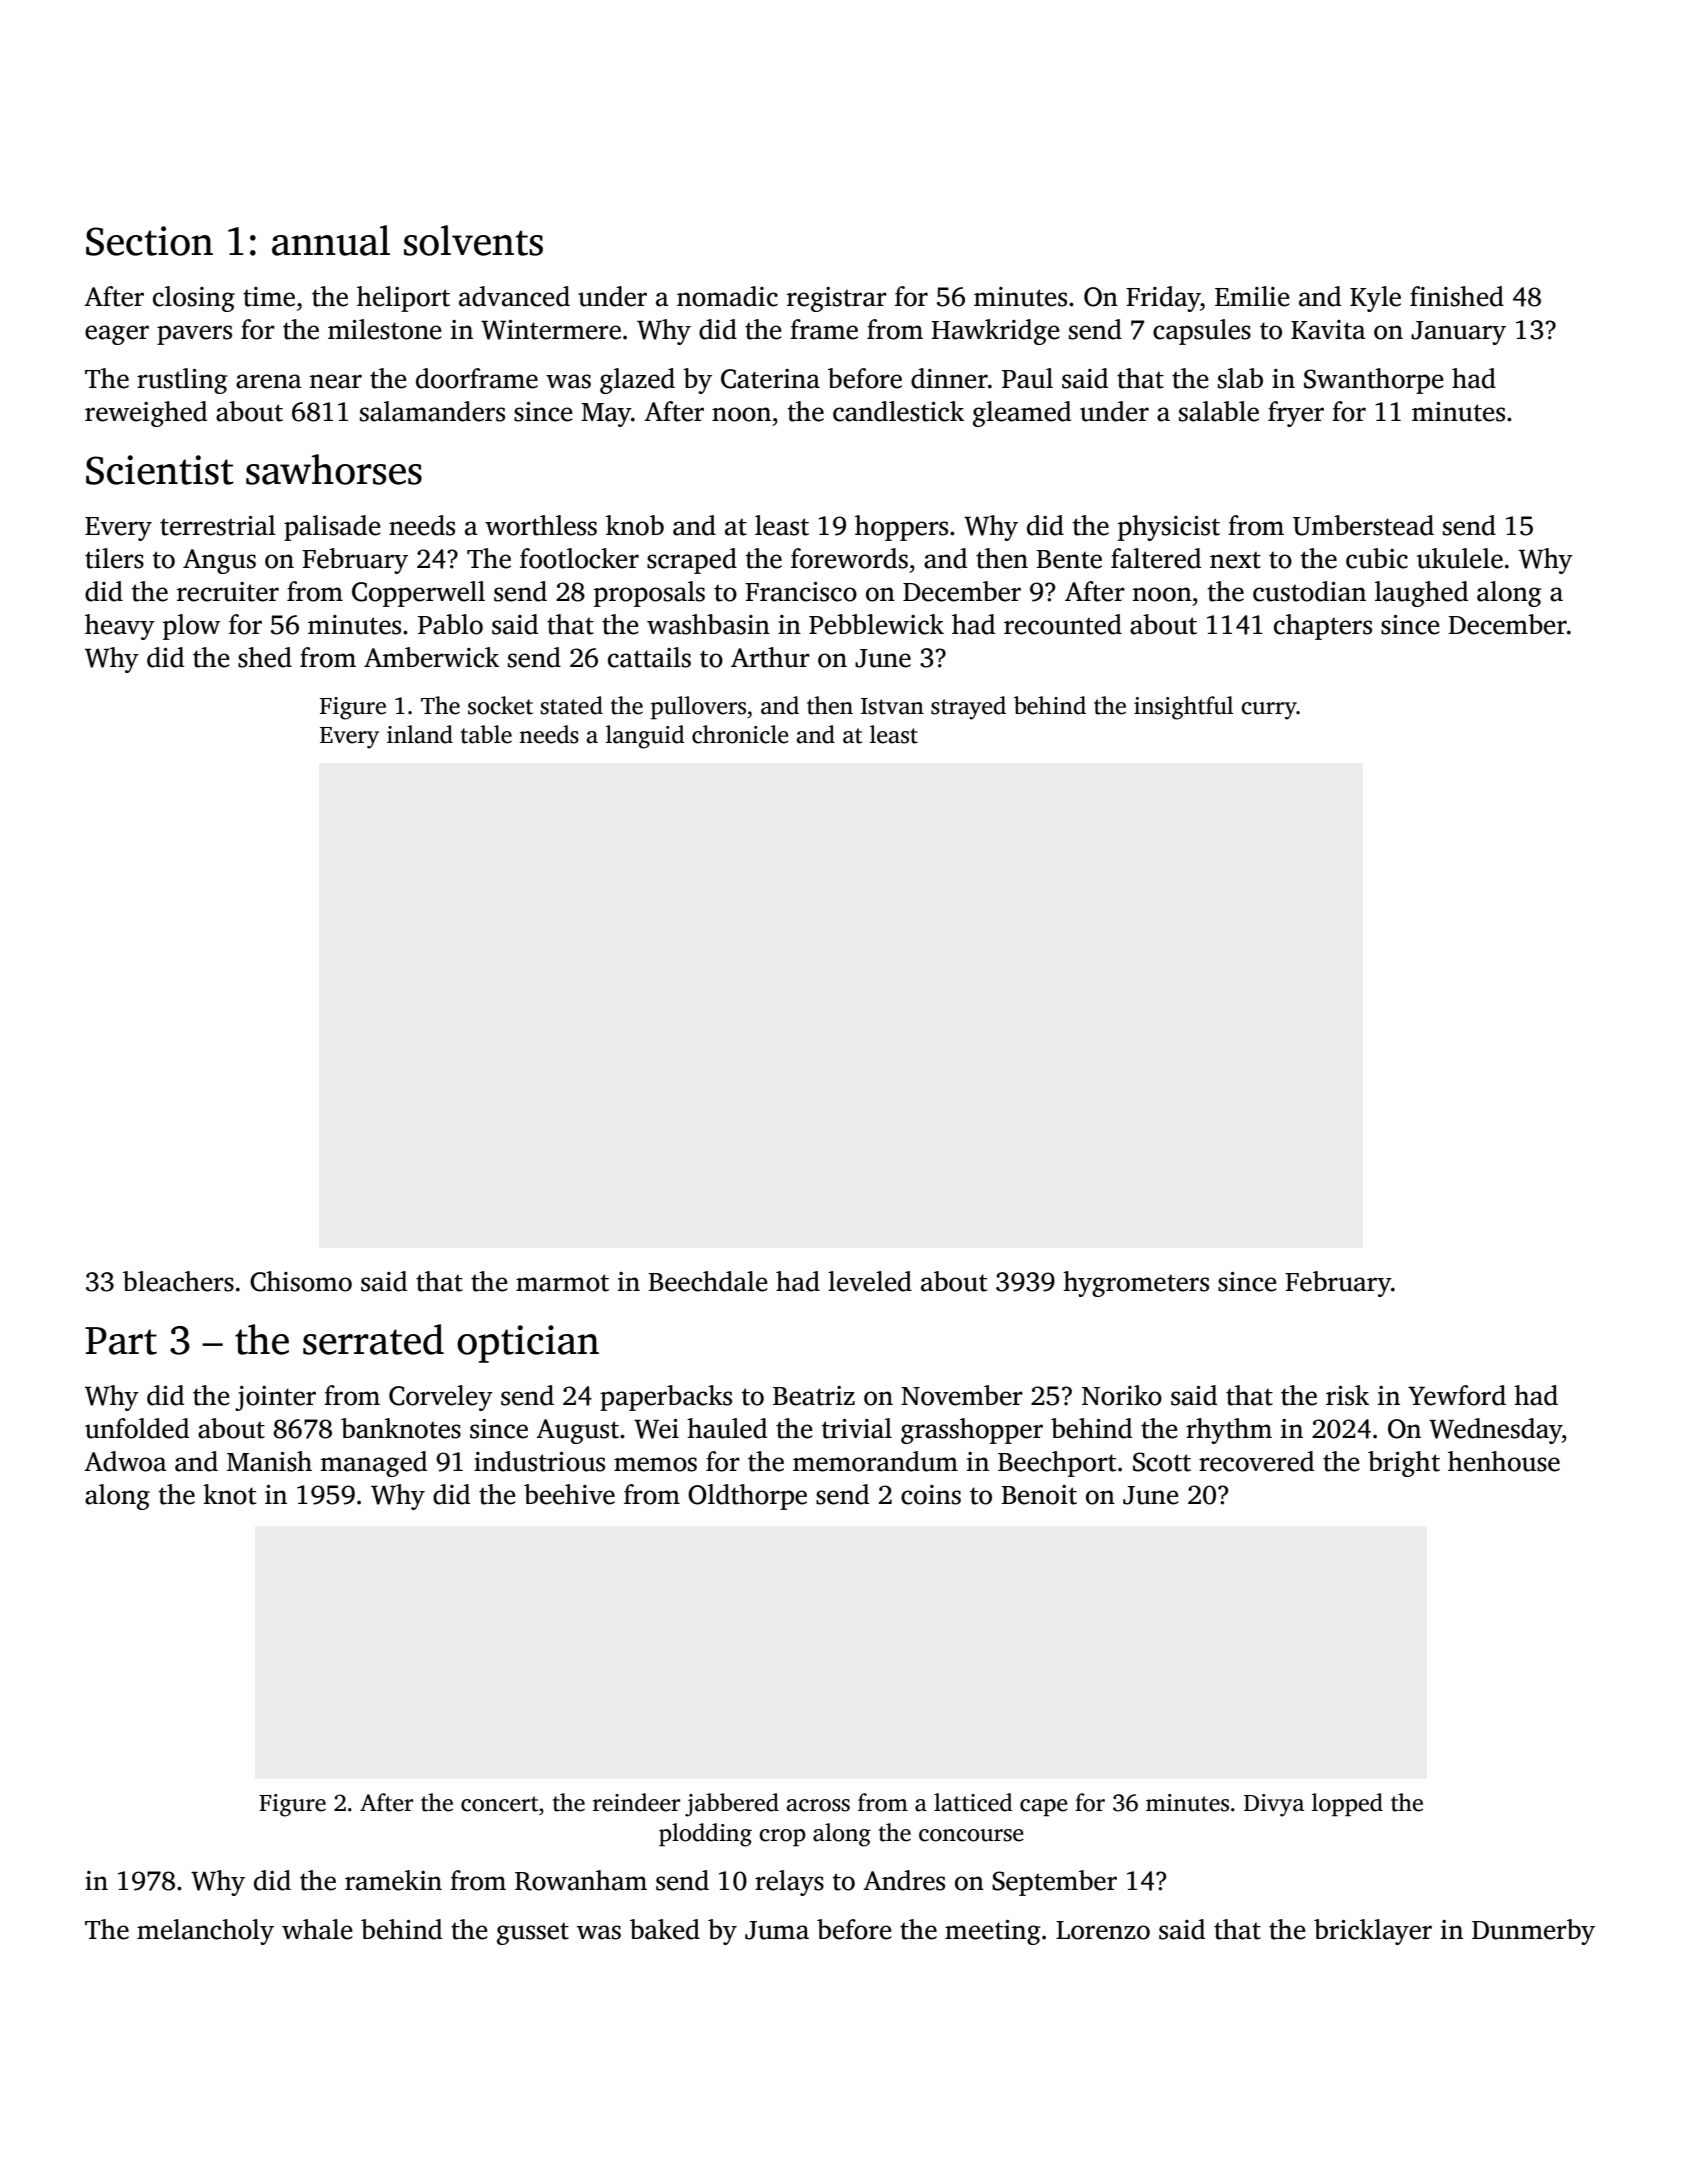  What do you see at coordinates (1373, 1932) in the screenshot?
I see `bricklayer` at bounding box center [1373, 1932].
